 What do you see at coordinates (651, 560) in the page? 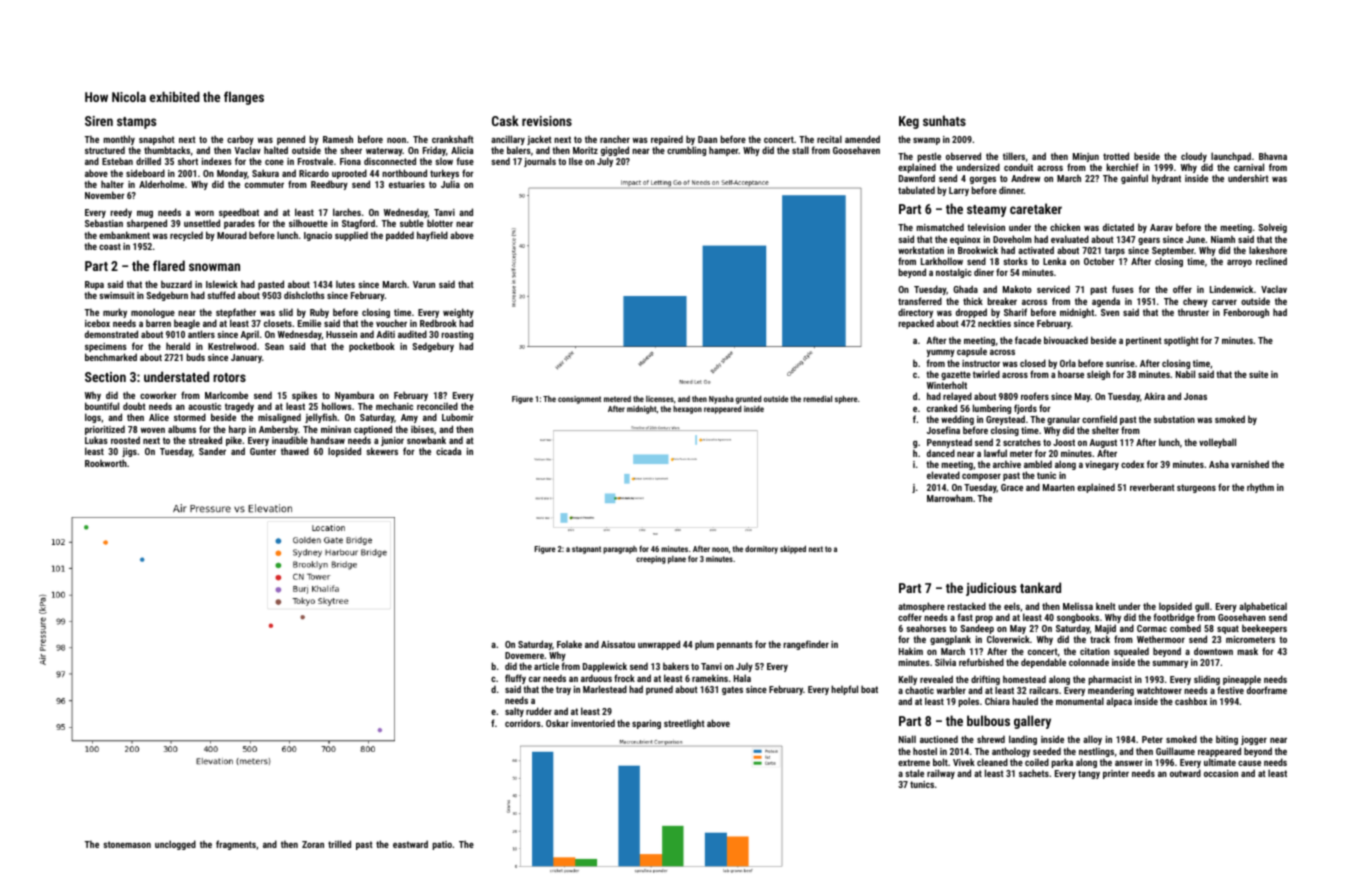
I see `creeping` at bounding box center [651, 560].
